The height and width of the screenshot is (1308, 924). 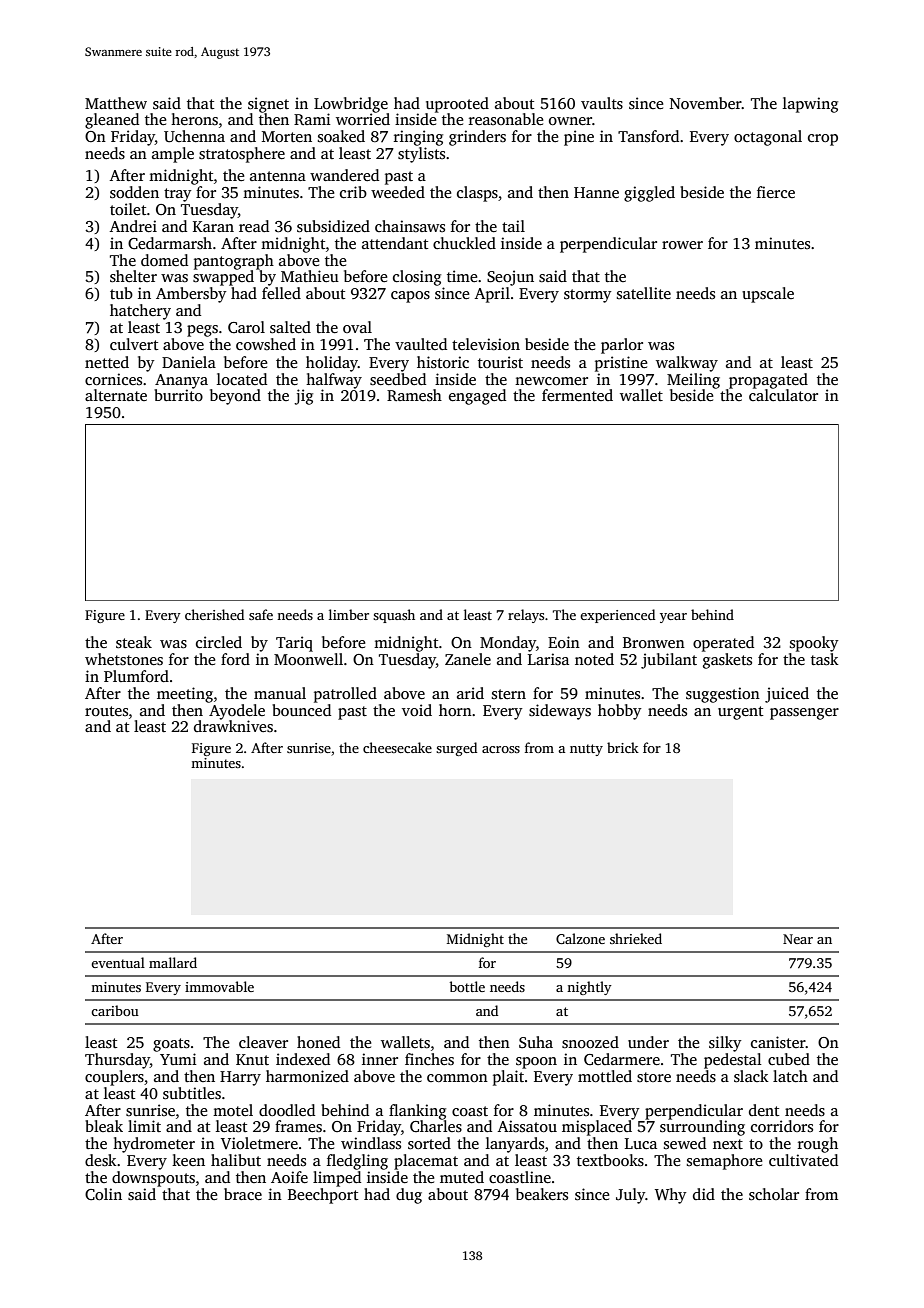 What do you see at coordinates (467, 986) in the screenshot?
I see `bottle` at bounding box center [467, 986].
